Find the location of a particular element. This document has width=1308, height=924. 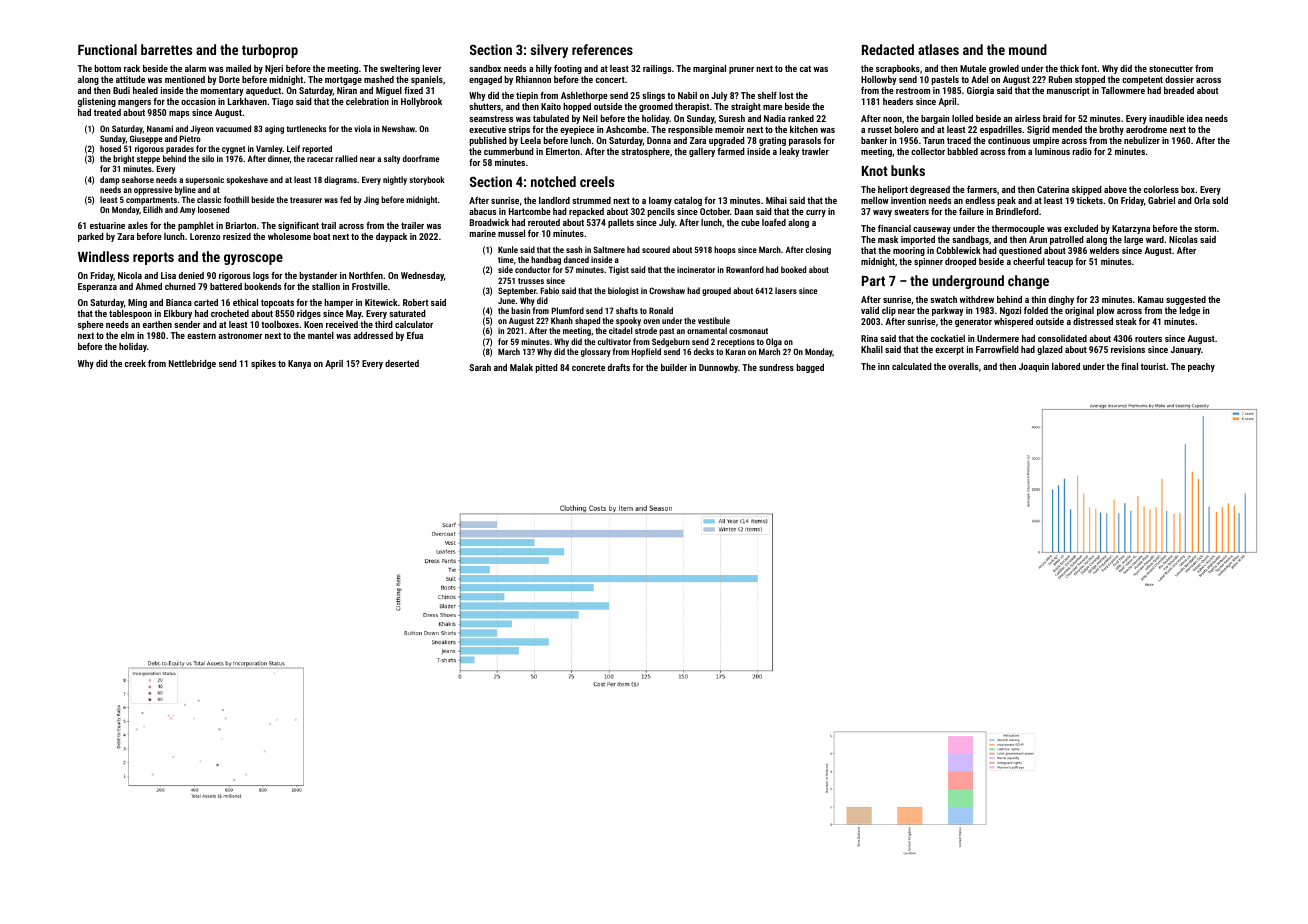

breaded is located at coordinates (1179, 90).
